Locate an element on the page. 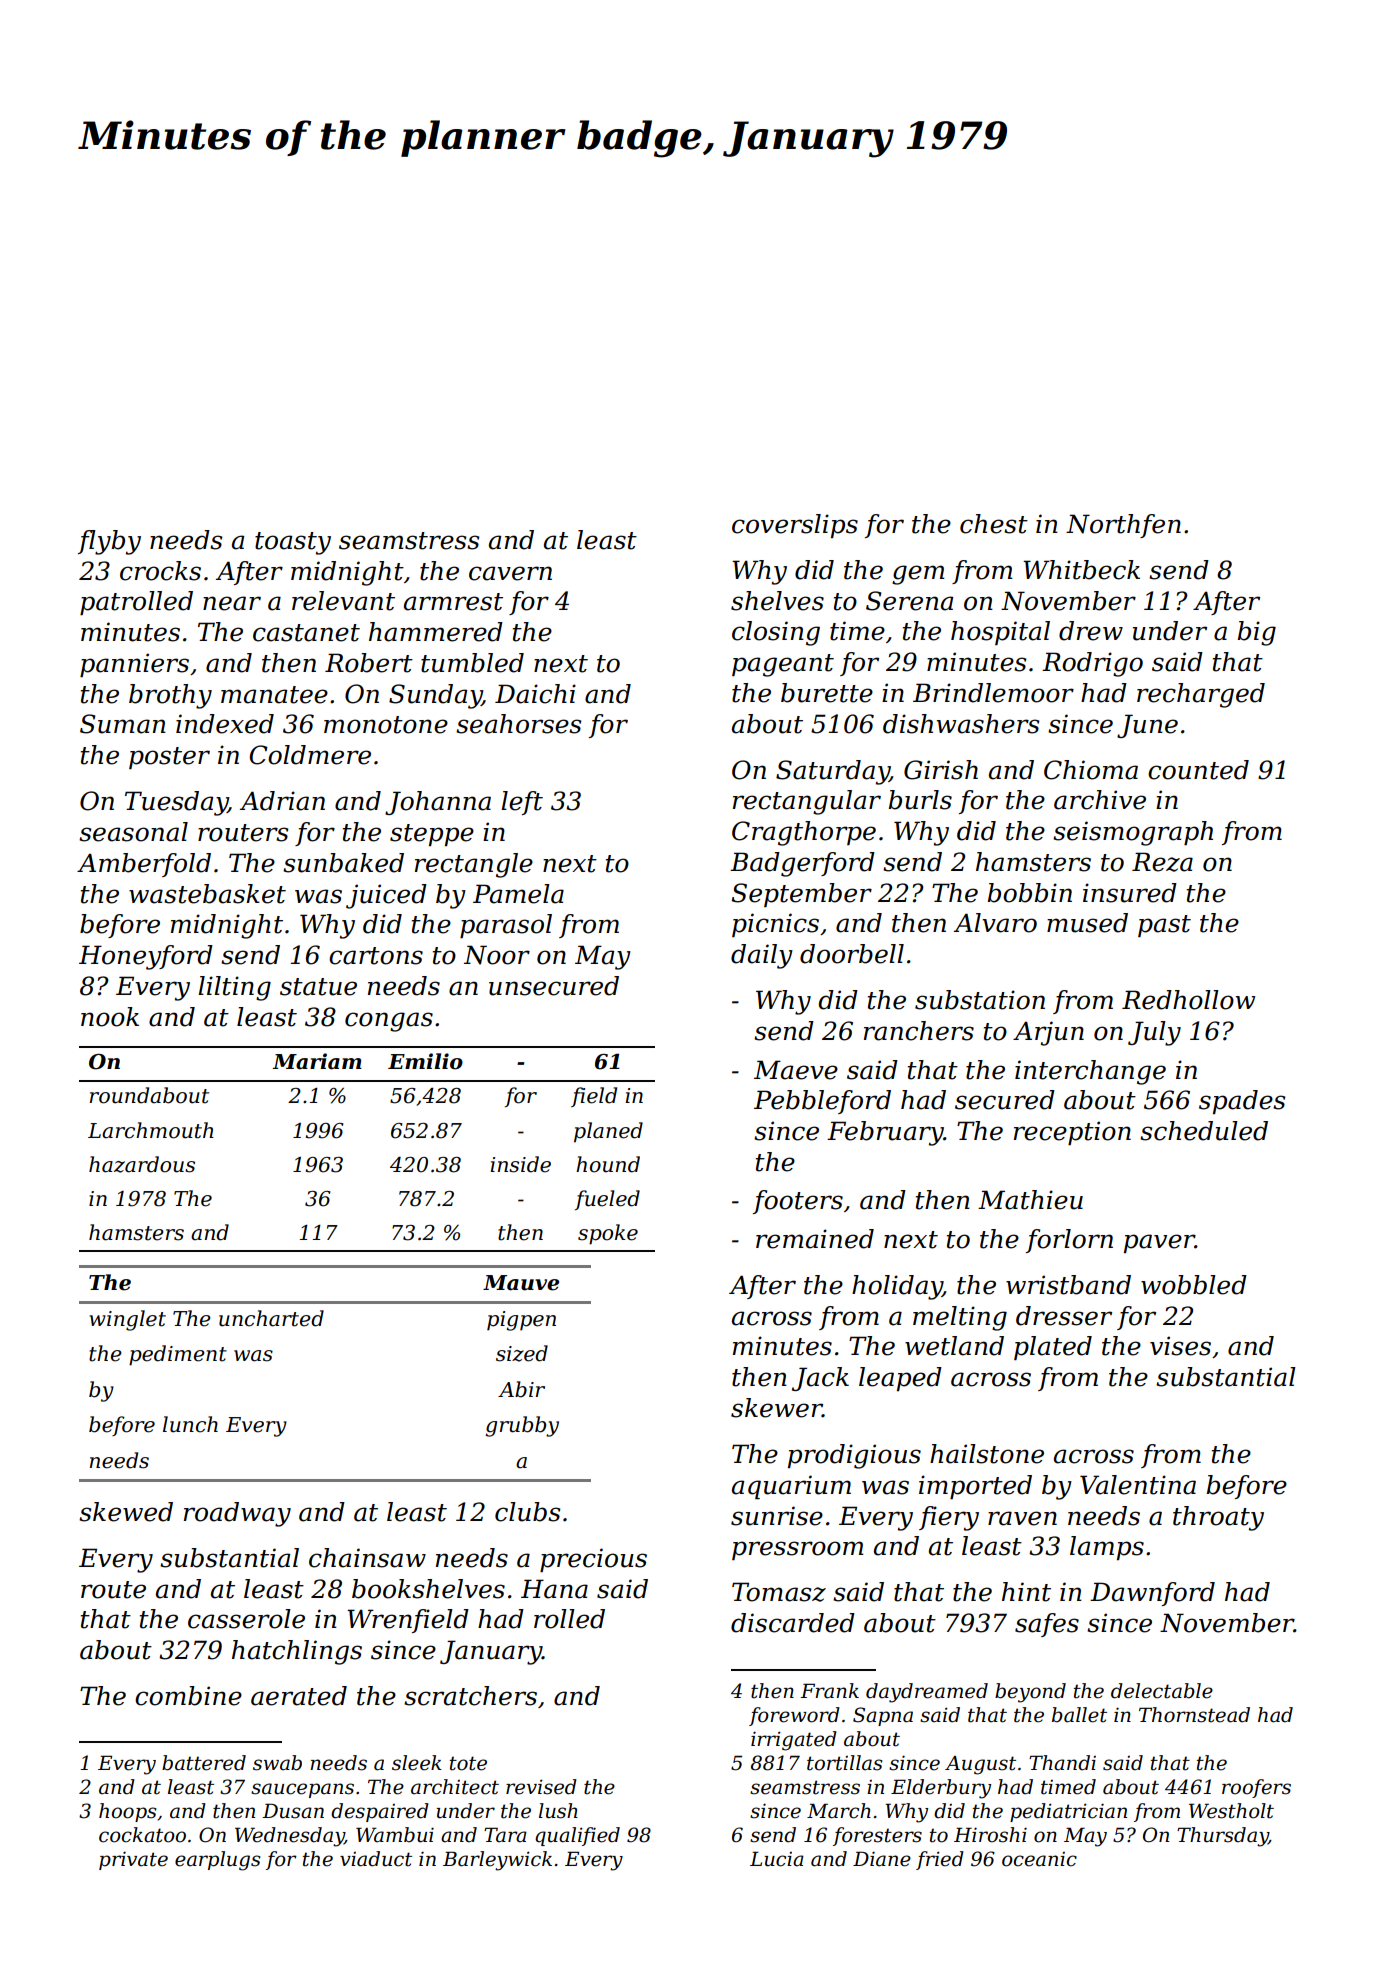 This document has width=1386, height=1969. uncharted is located at coordinates (271, 1318).
